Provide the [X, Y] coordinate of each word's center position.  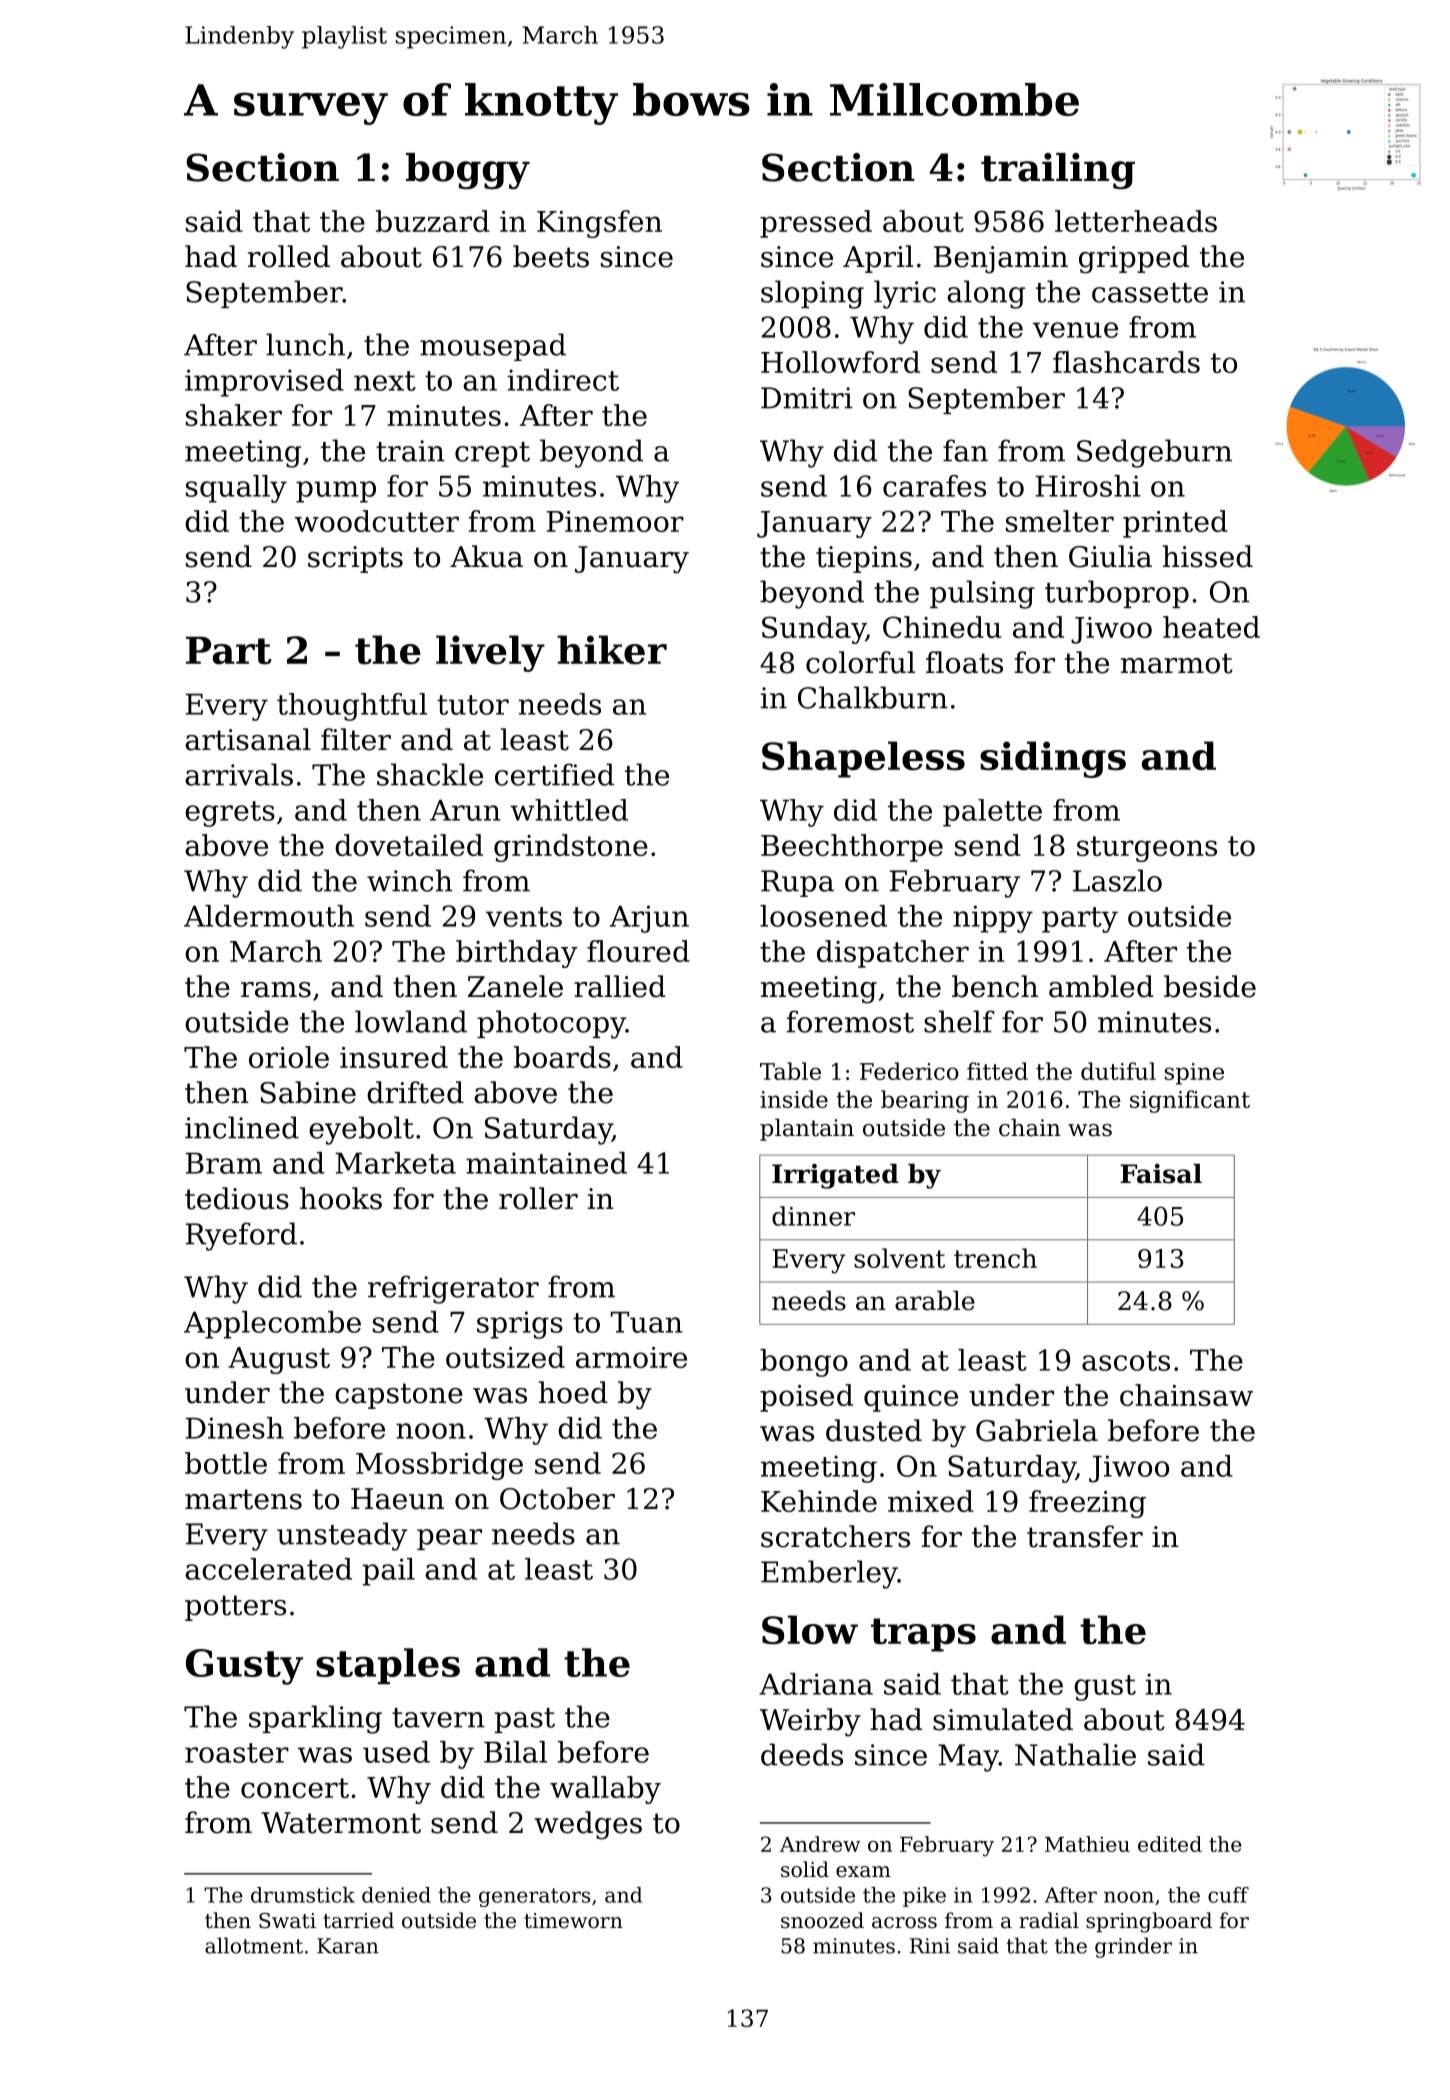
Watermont [341, 1823]
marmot [1177, 663]
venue [1075, 330]
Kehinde [819, 1501]
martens [243, 1499]
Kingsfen [599, 224]
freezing [1087, 1504]
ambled [1101, 986]
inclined [242, 1127]
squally [236, 489]
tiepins [864, 559]
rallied [620, 986]
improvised [264, 383]
